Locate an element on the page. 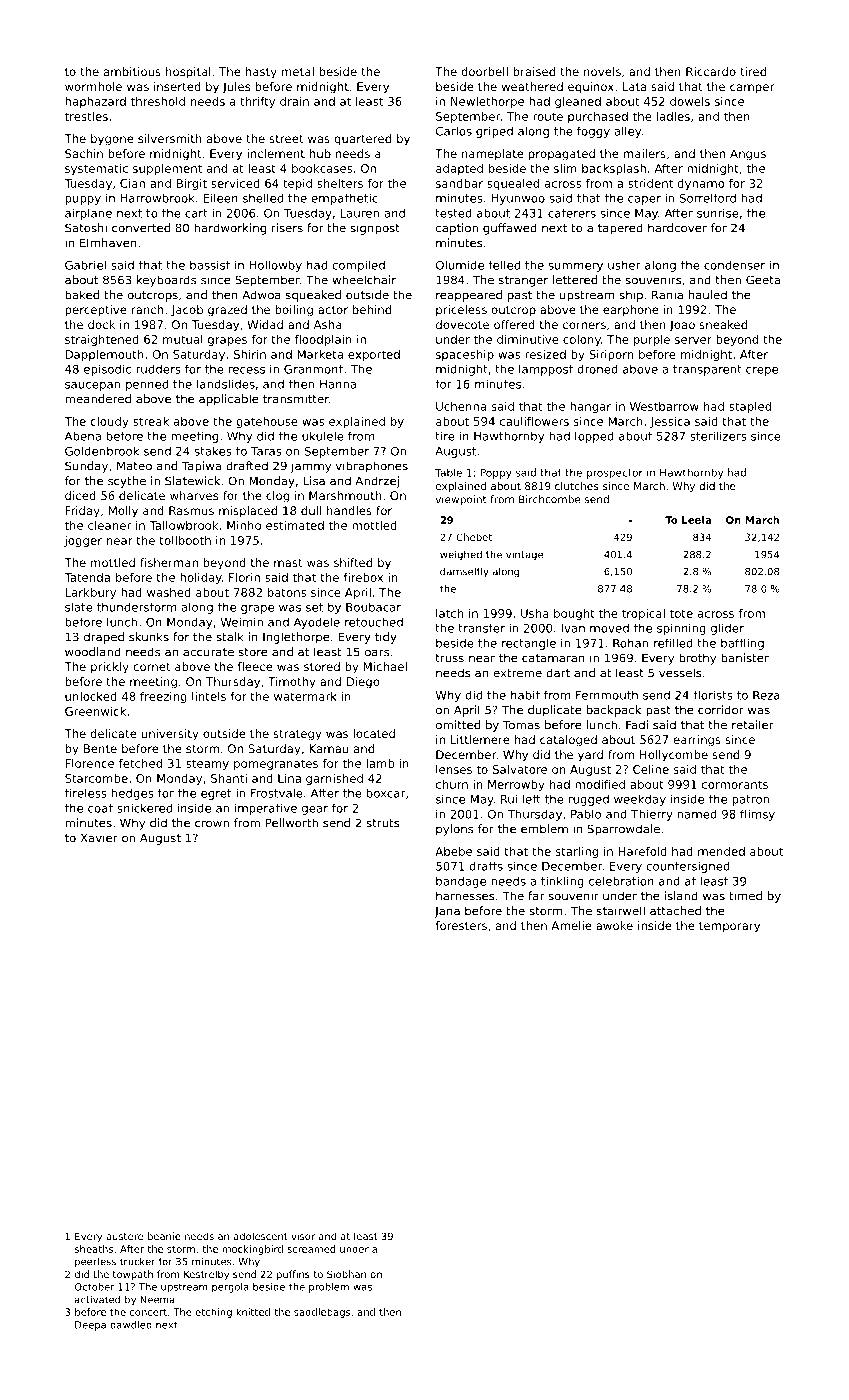 The width and height of the image is (849, 1400). crown is located at coordinates (212, 824).
